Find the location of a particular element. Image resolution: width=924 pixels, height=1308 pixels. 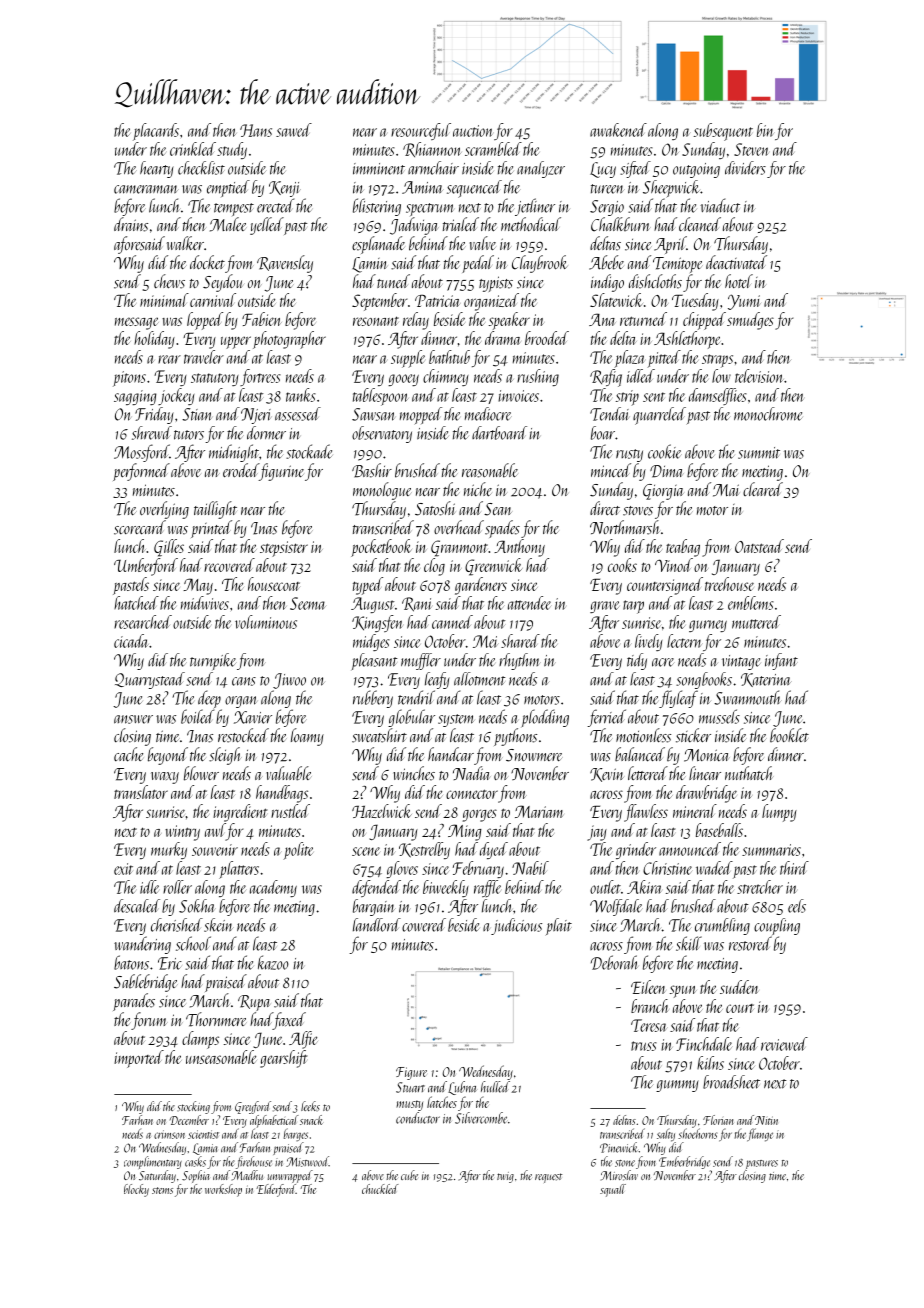

chuckled is located at coordinates (380, 1189).
